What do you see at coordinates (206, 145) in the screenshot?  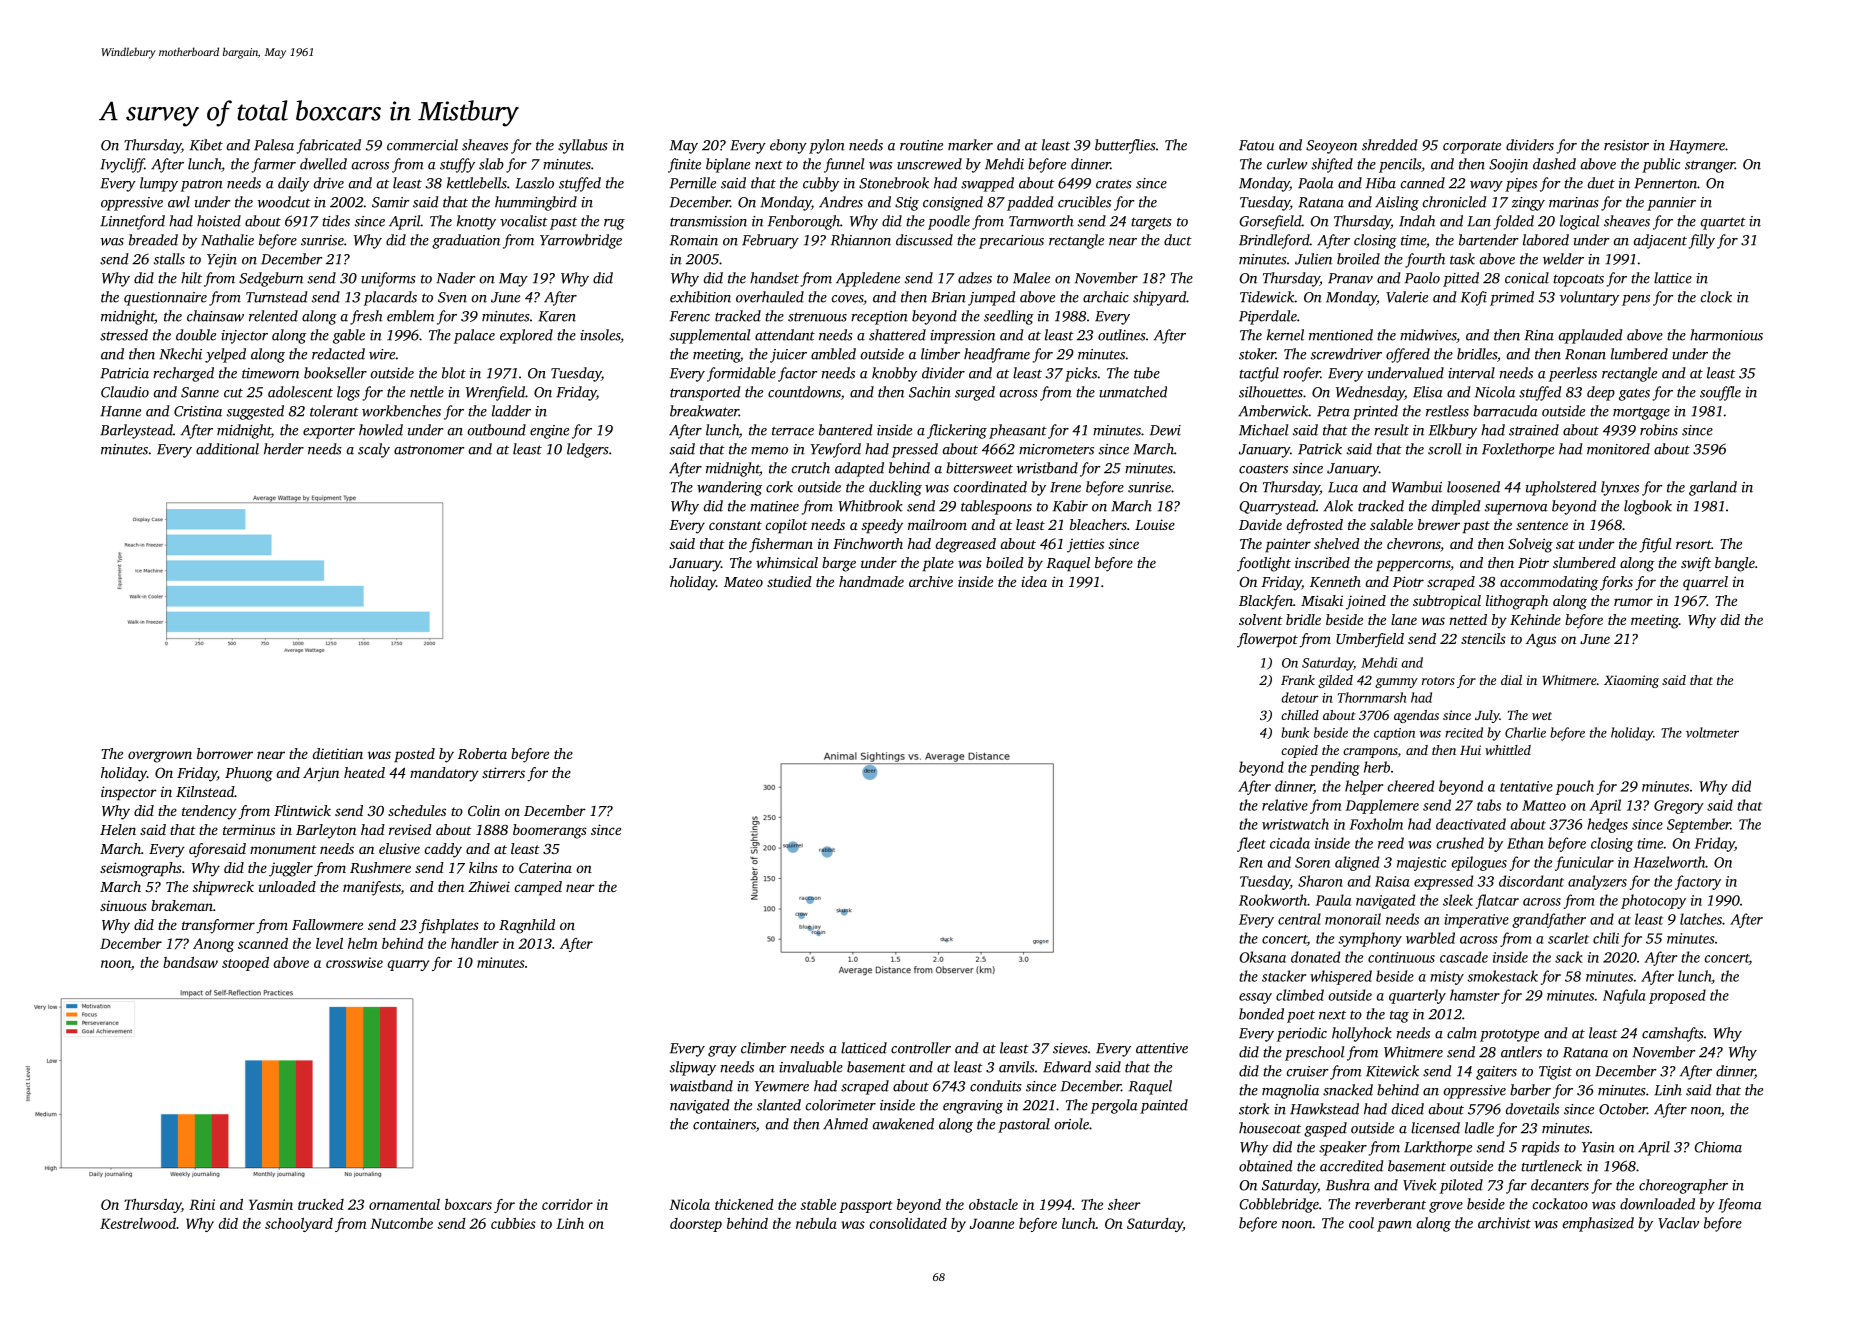 I see `Kibet` at bounding box center [206, 145].
